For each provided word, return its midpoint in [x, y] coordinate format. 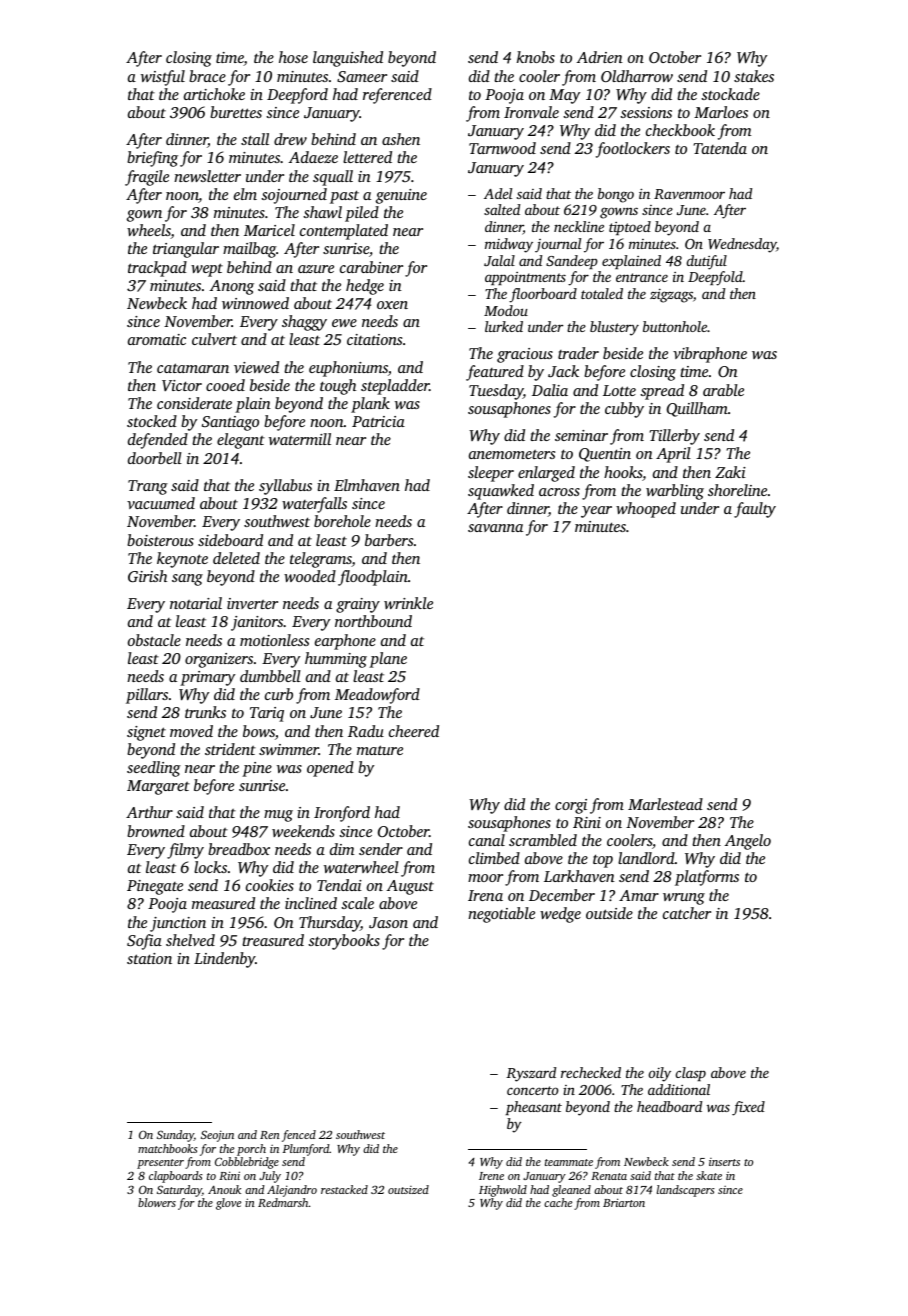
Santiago [230, 423]
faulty [755, 510]
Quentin [605, 455]
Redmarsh [283, 1202]
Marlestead [665, 804]
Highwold [503, 1191]
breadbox [239, 849]
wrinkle [408, 603]
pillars [147, 696]
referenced [397, 96]
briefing [152, 159]
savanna [495, 528]
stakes [754, 76]
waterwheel [361, 867]
